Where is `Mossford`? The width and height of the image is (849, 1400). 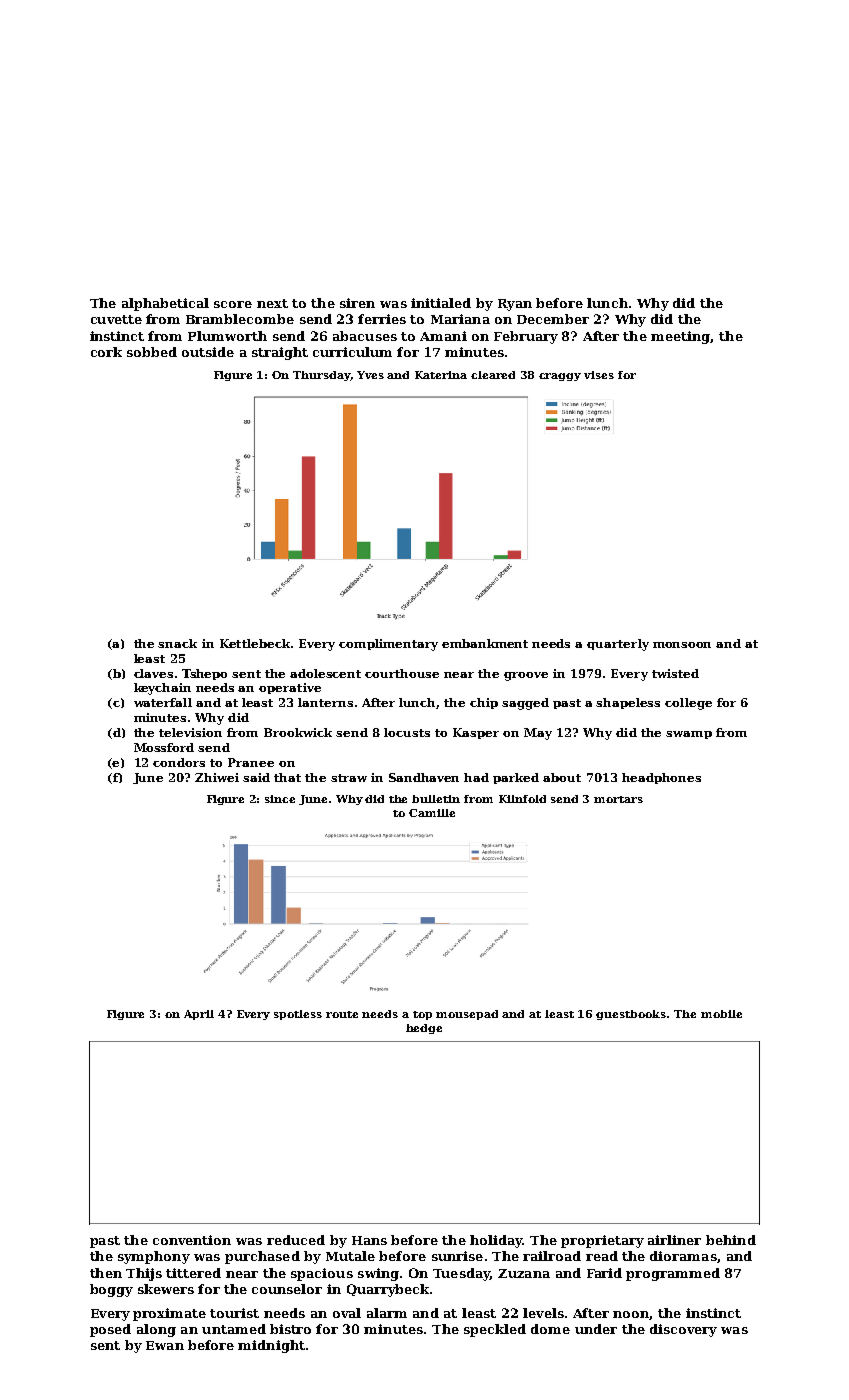
Mossford is located at coordinates (164, 747).
